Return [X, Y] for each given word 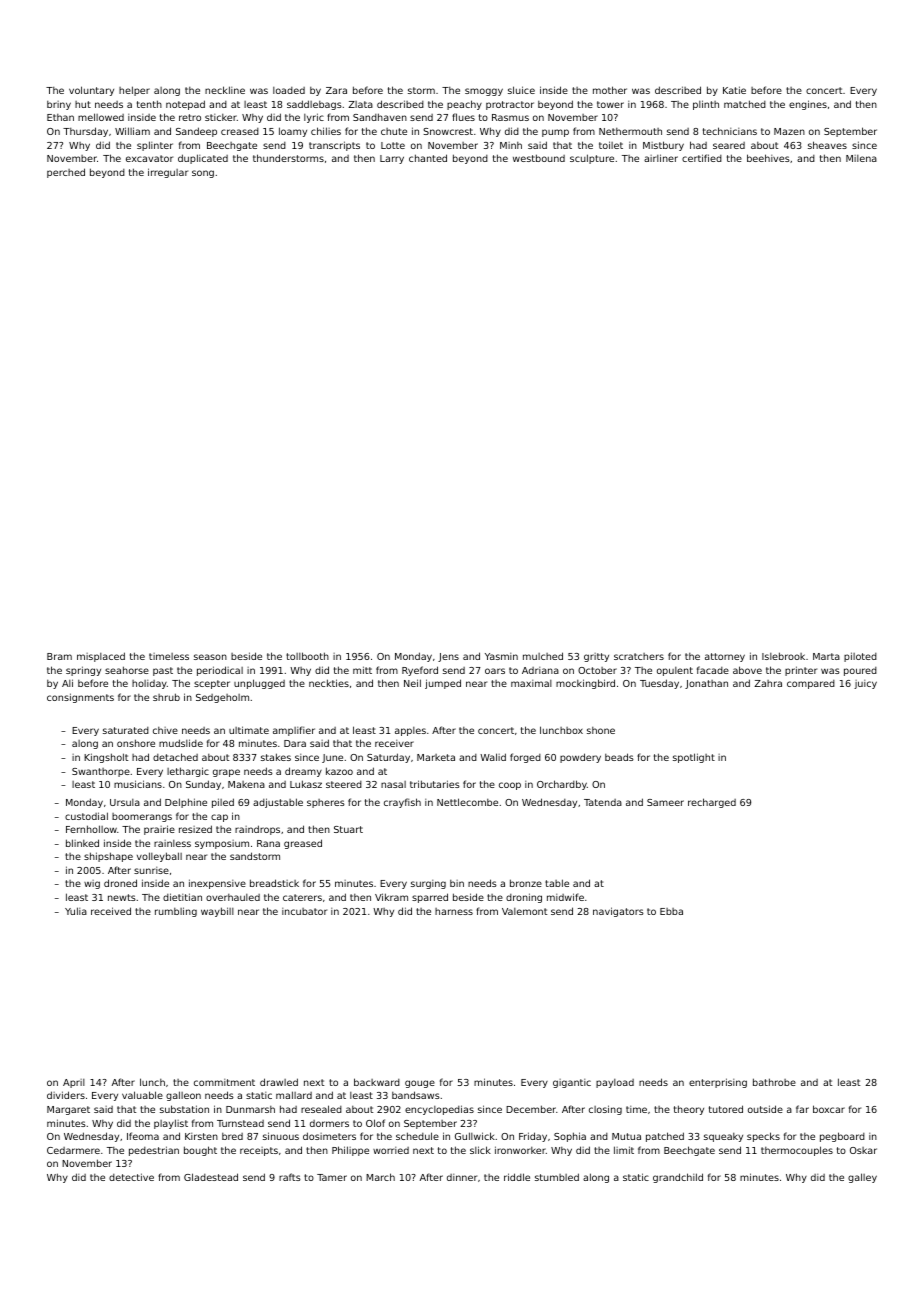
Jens [448, 657]
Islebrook [783, 656]
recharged [712, 803]
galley [862, 1178]
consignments [80, 698]
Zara [336, 90]
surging [428, 884]
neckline [225, 90]
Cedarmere [73, 1150]
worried [391, 1150]
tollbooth [307, 656]
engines [808, 105]
